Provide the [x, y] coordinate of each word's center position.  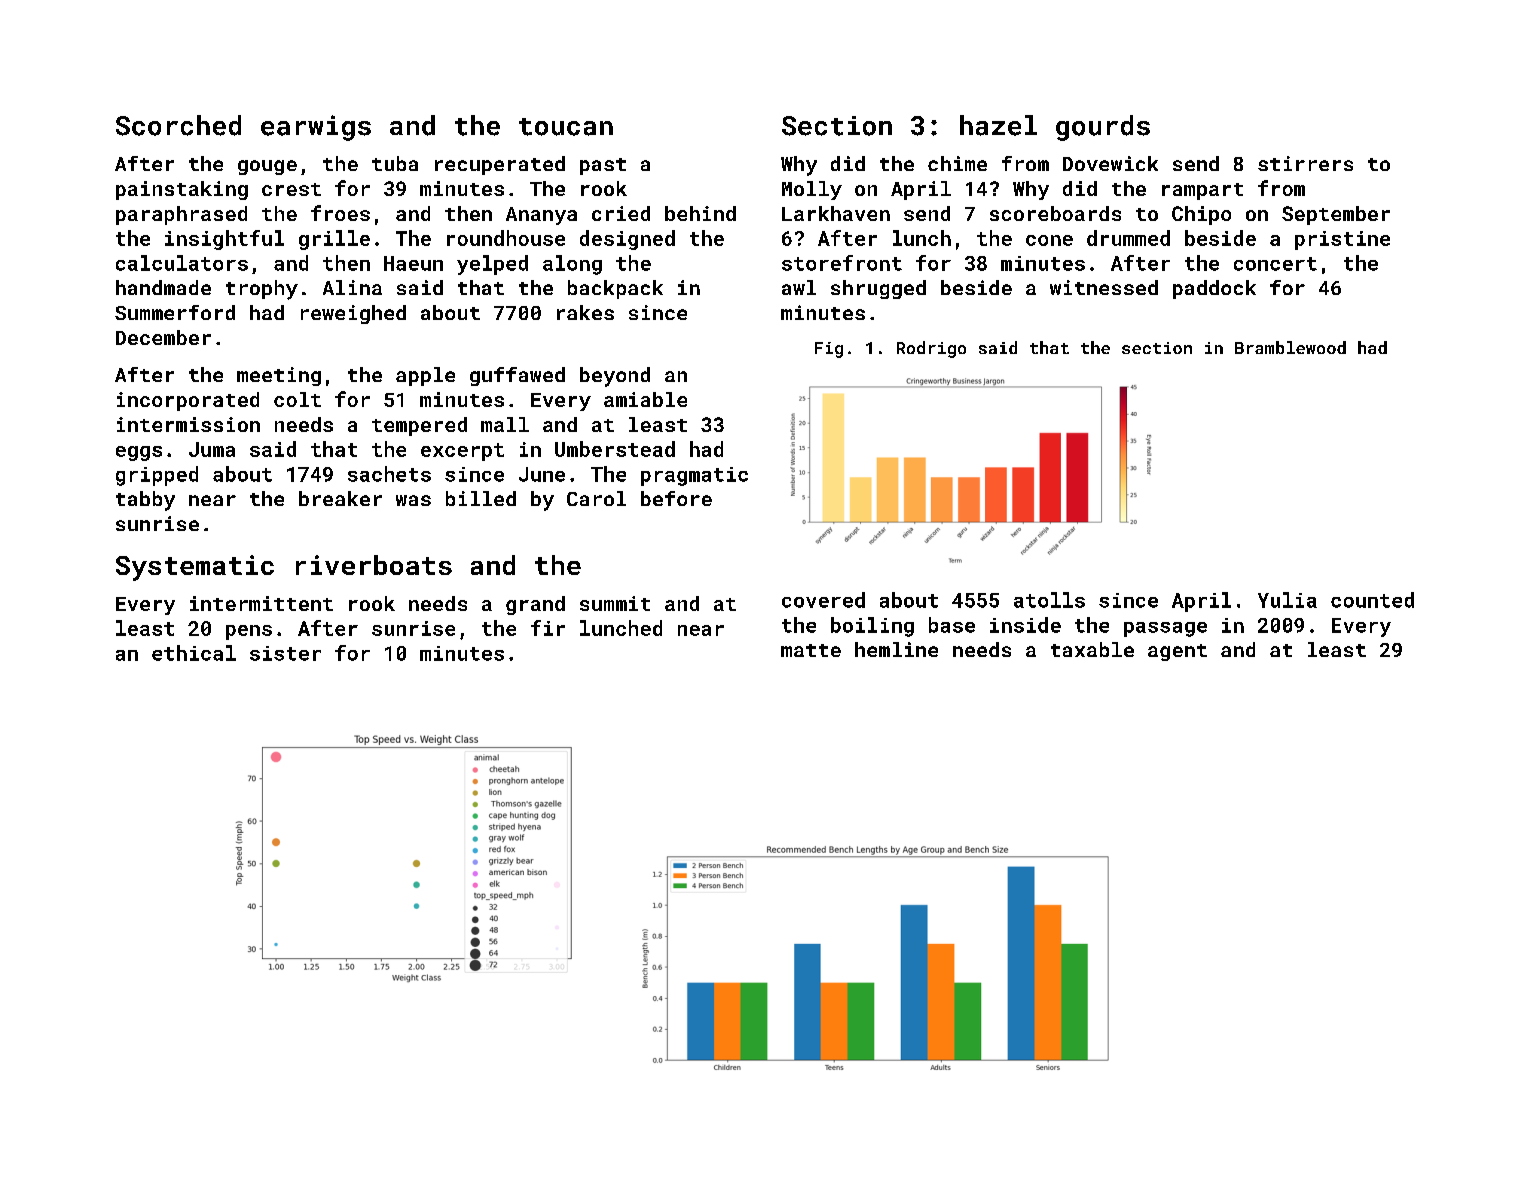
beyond [615, 377]
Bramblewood [1290, 347]
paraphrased [181, 215]
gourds [1103, 128]
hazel [998, 125]
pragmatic [694, 476]
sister [285, 653]
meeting [279, 376]
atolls [1049, 600]
